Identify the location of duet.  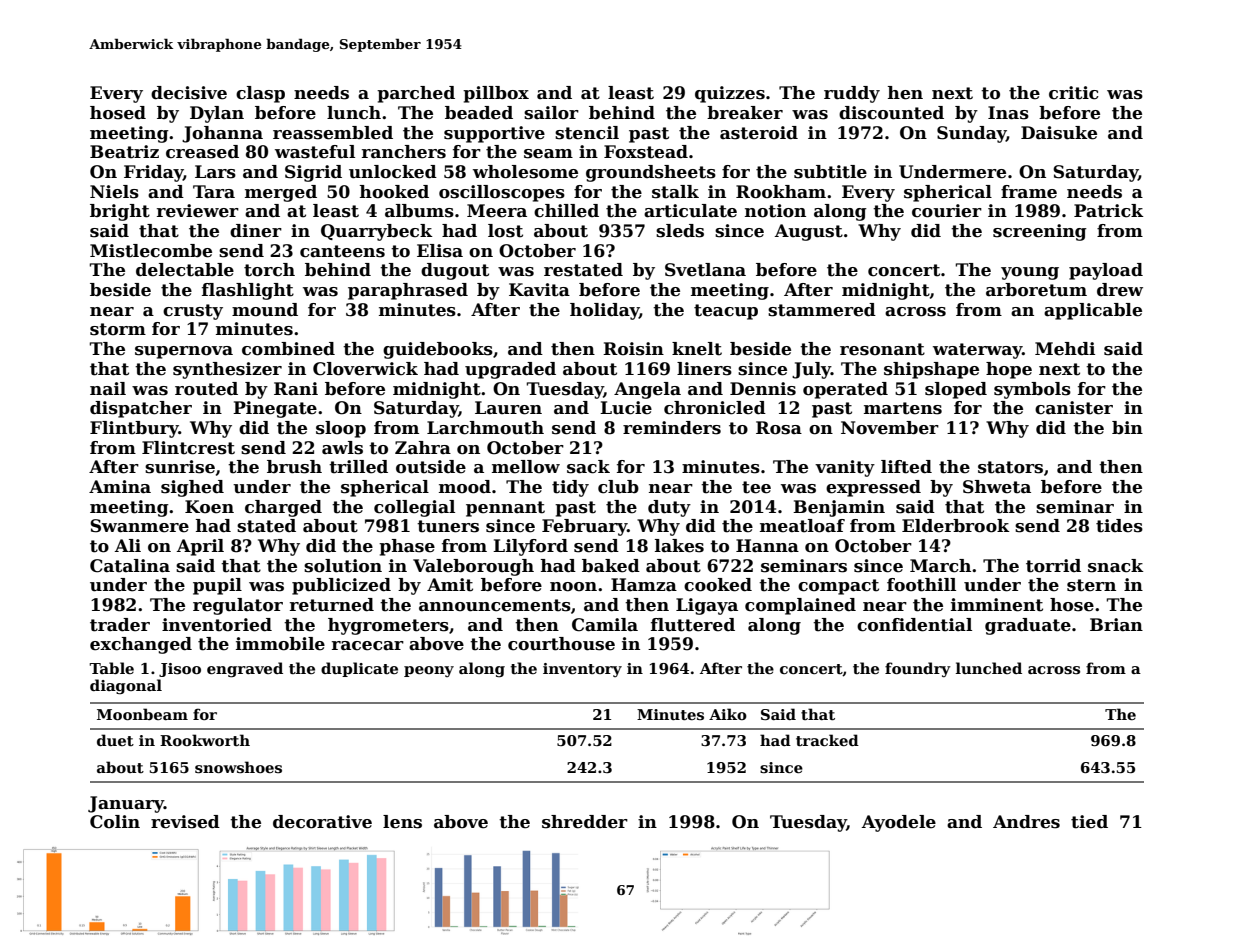
(115, 740).
